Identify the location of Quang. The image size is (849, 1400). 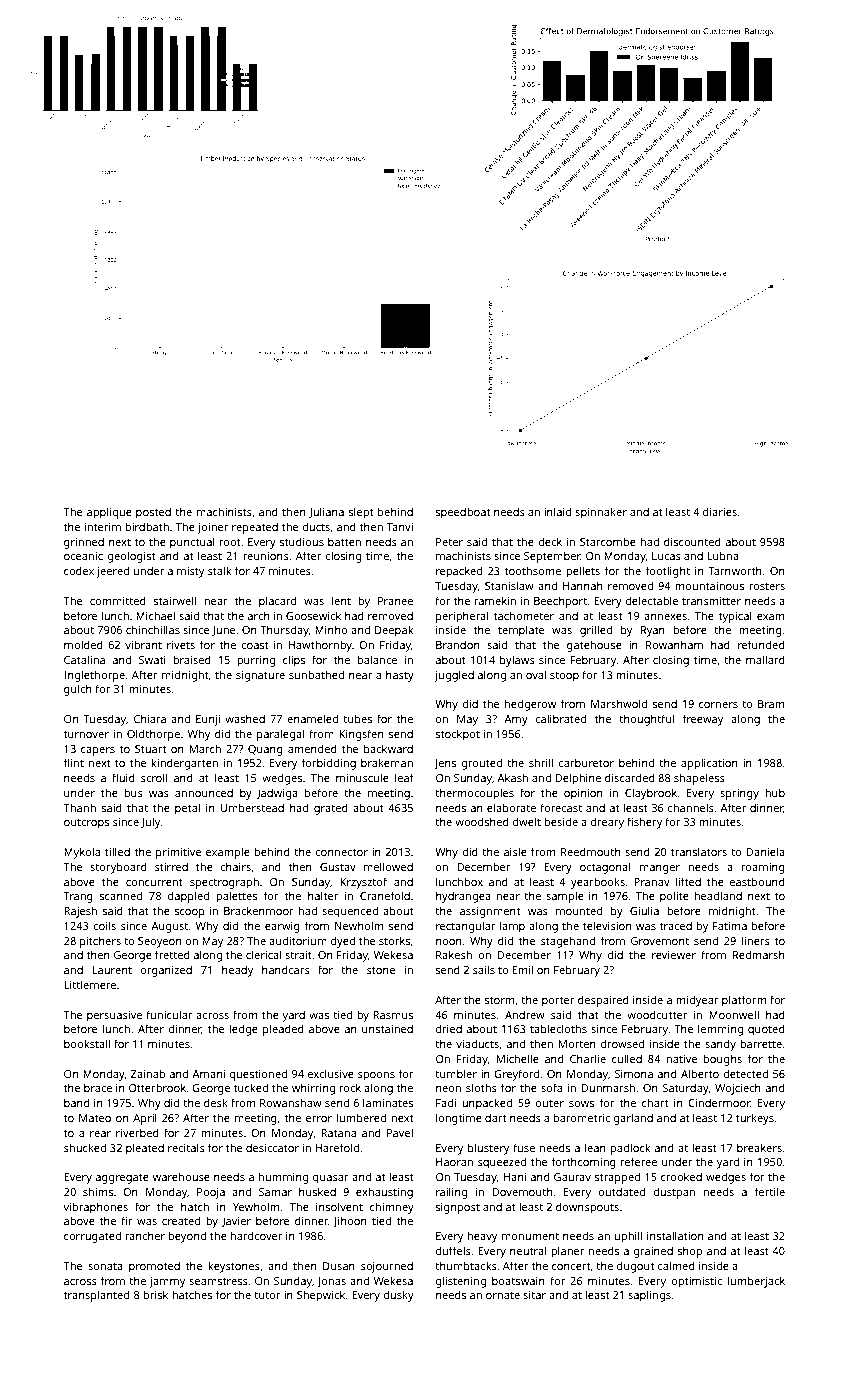
(265, 750).
